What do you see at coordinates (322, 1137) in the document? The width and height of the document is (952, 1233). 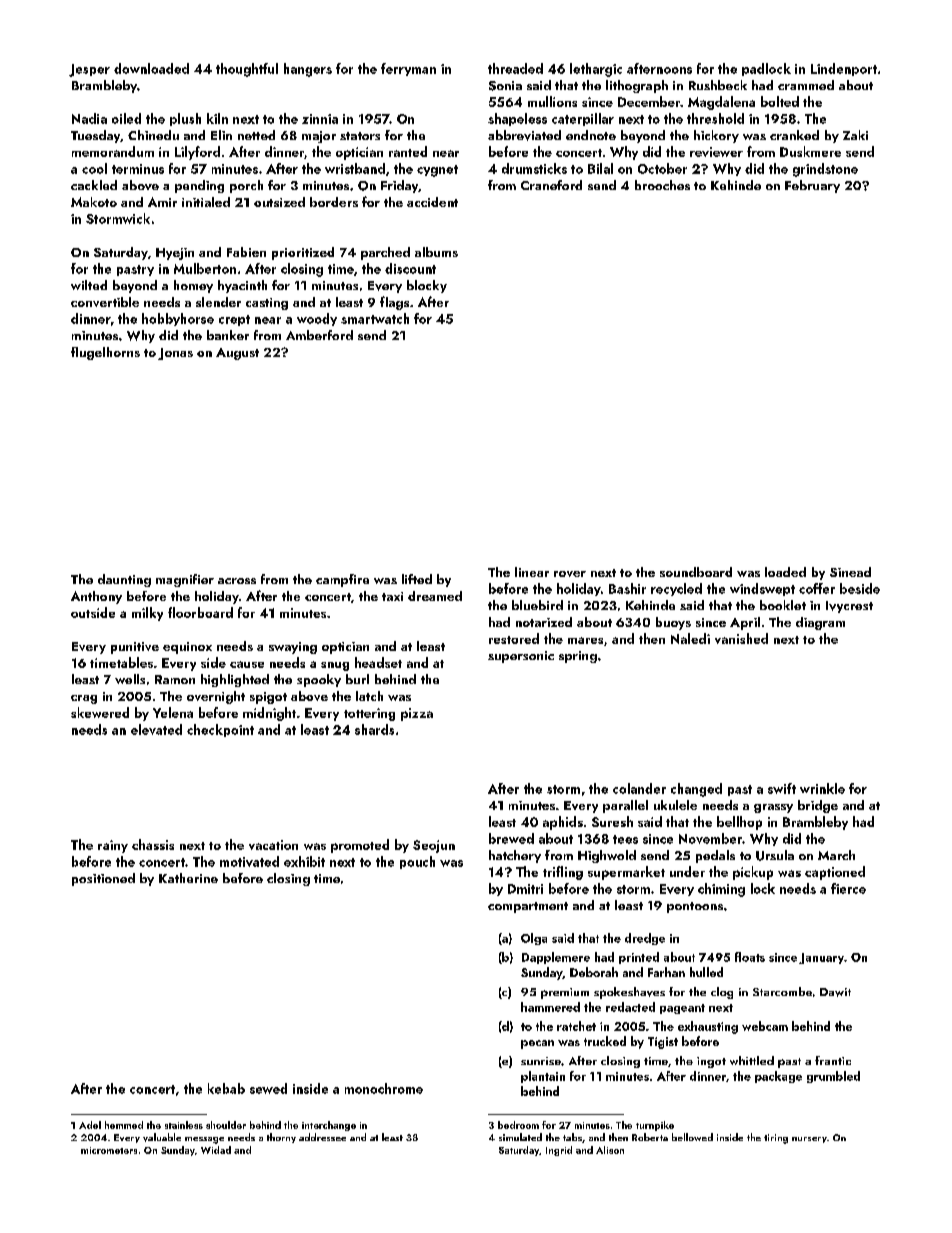 I see `addressee` at bounding box center [322, 1137].
